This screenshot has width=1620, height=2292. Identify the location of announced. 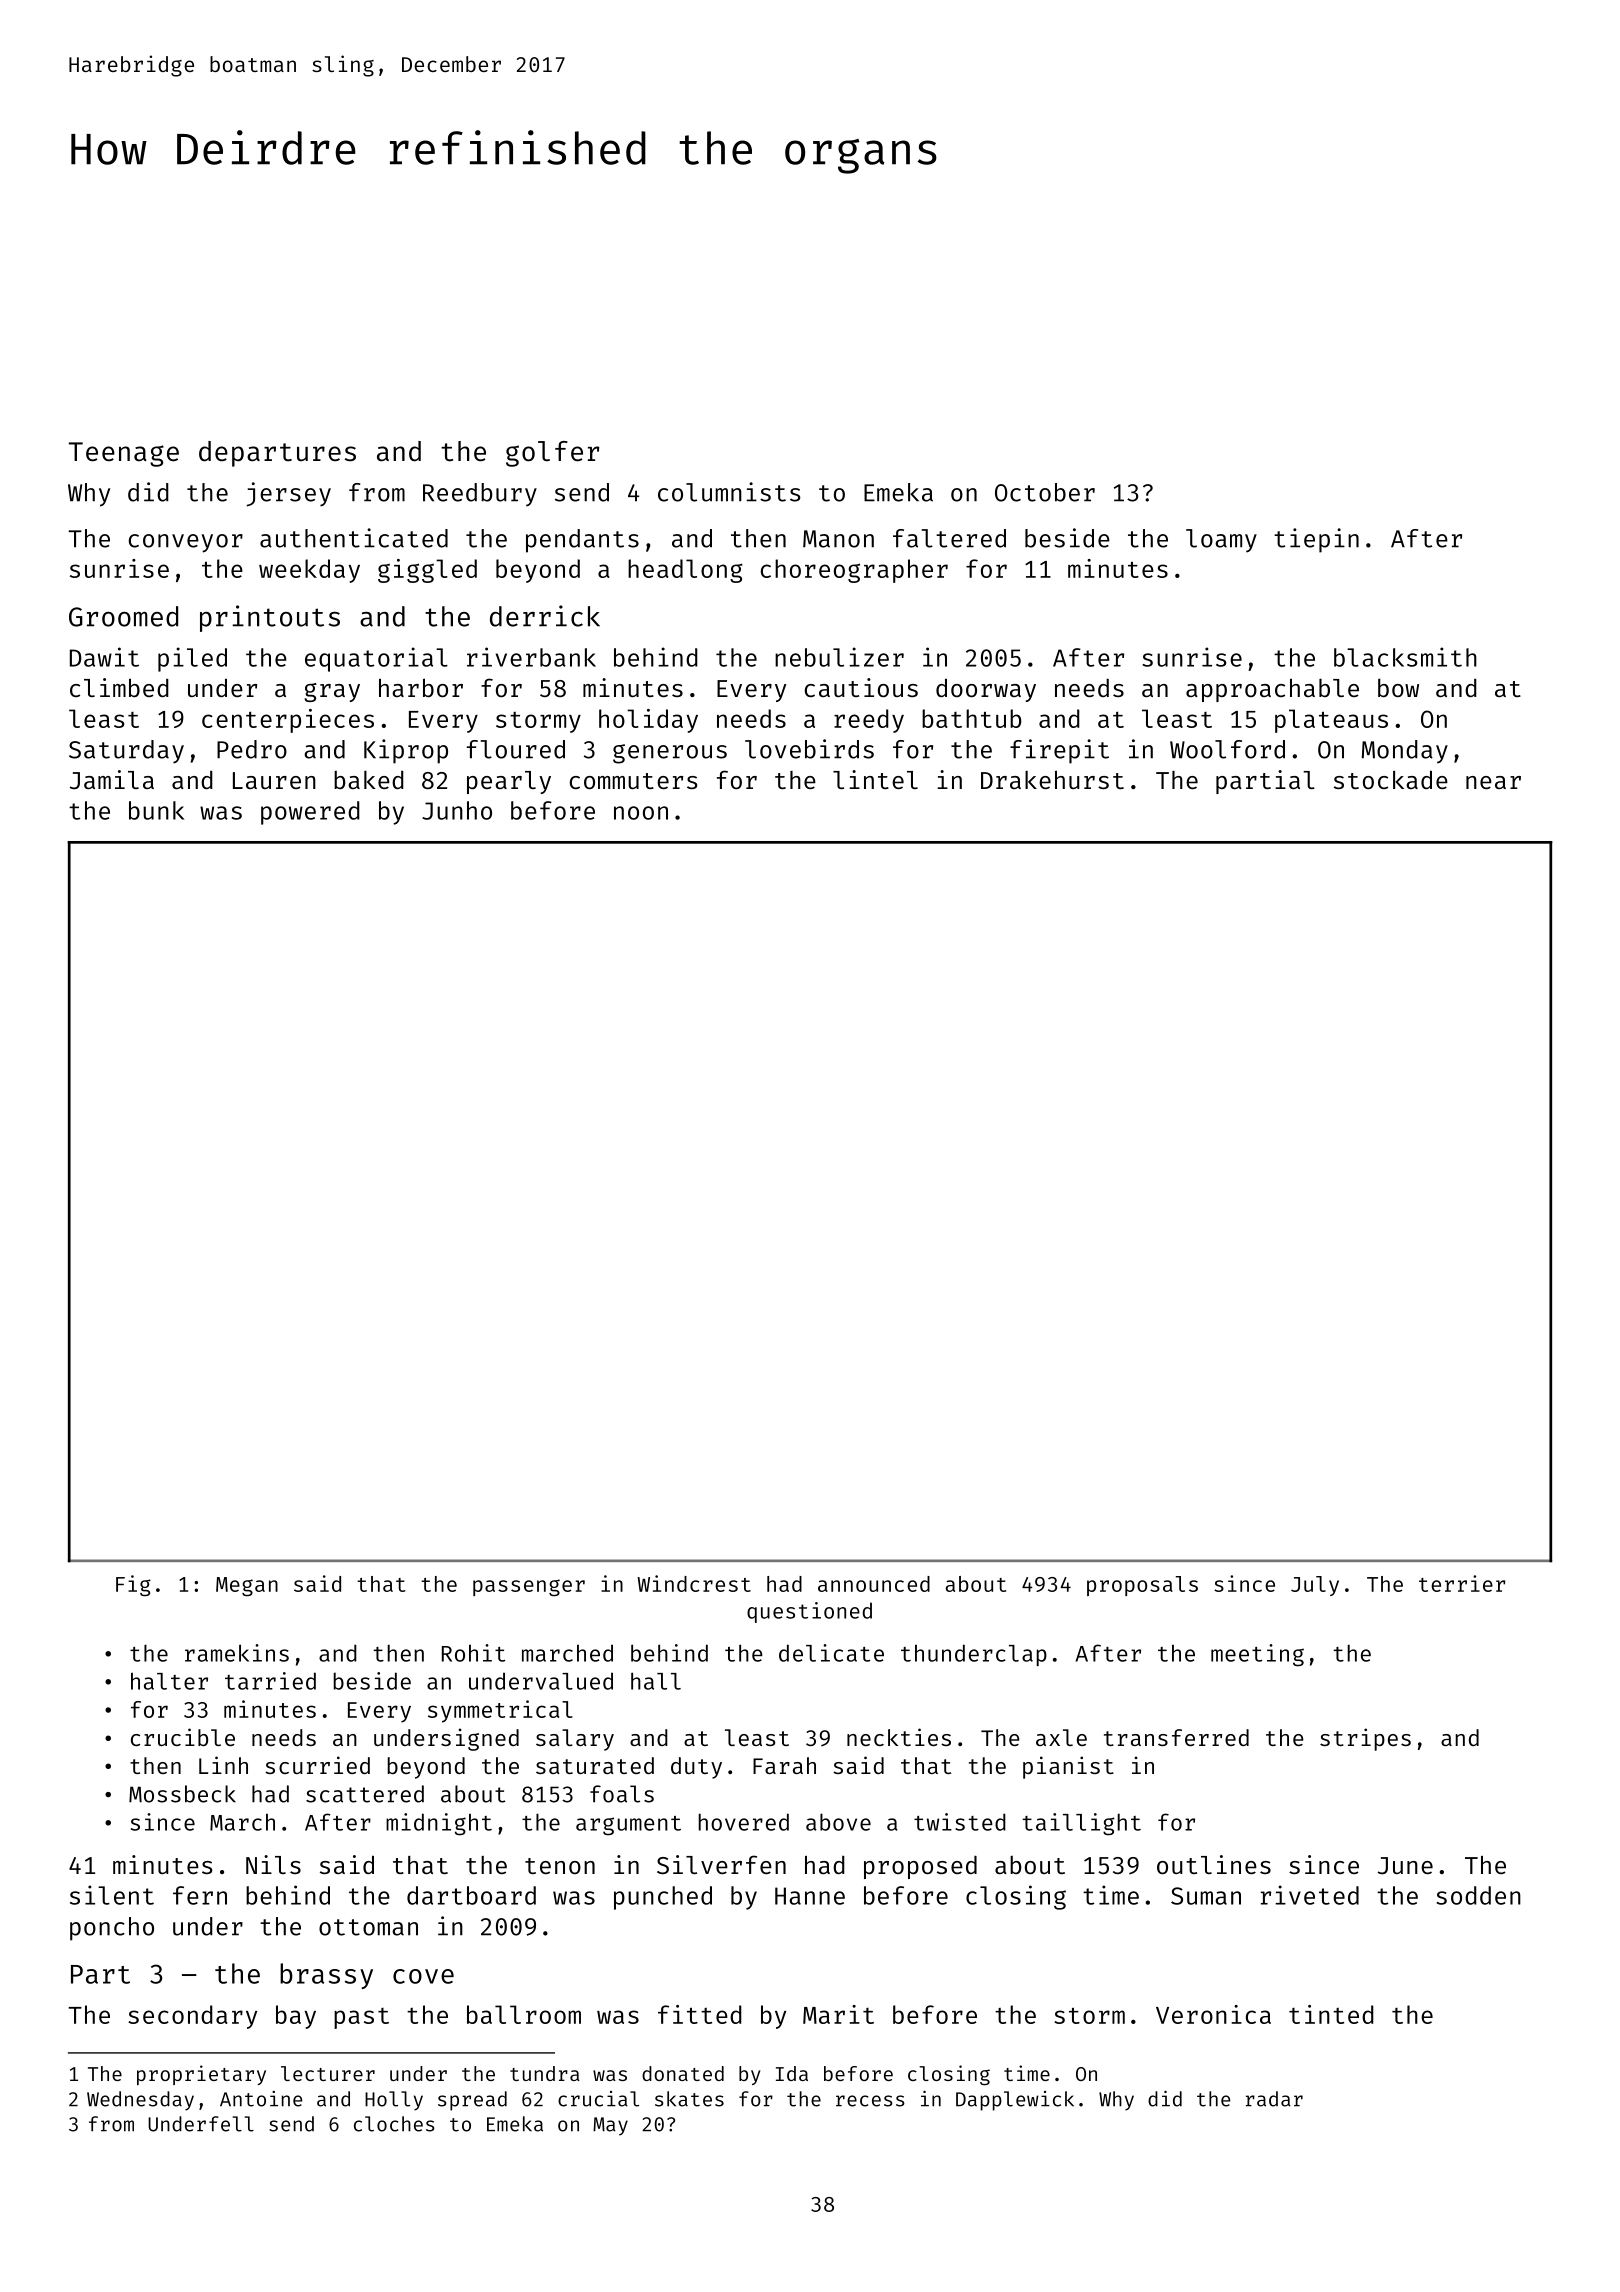
(874, 1584).
